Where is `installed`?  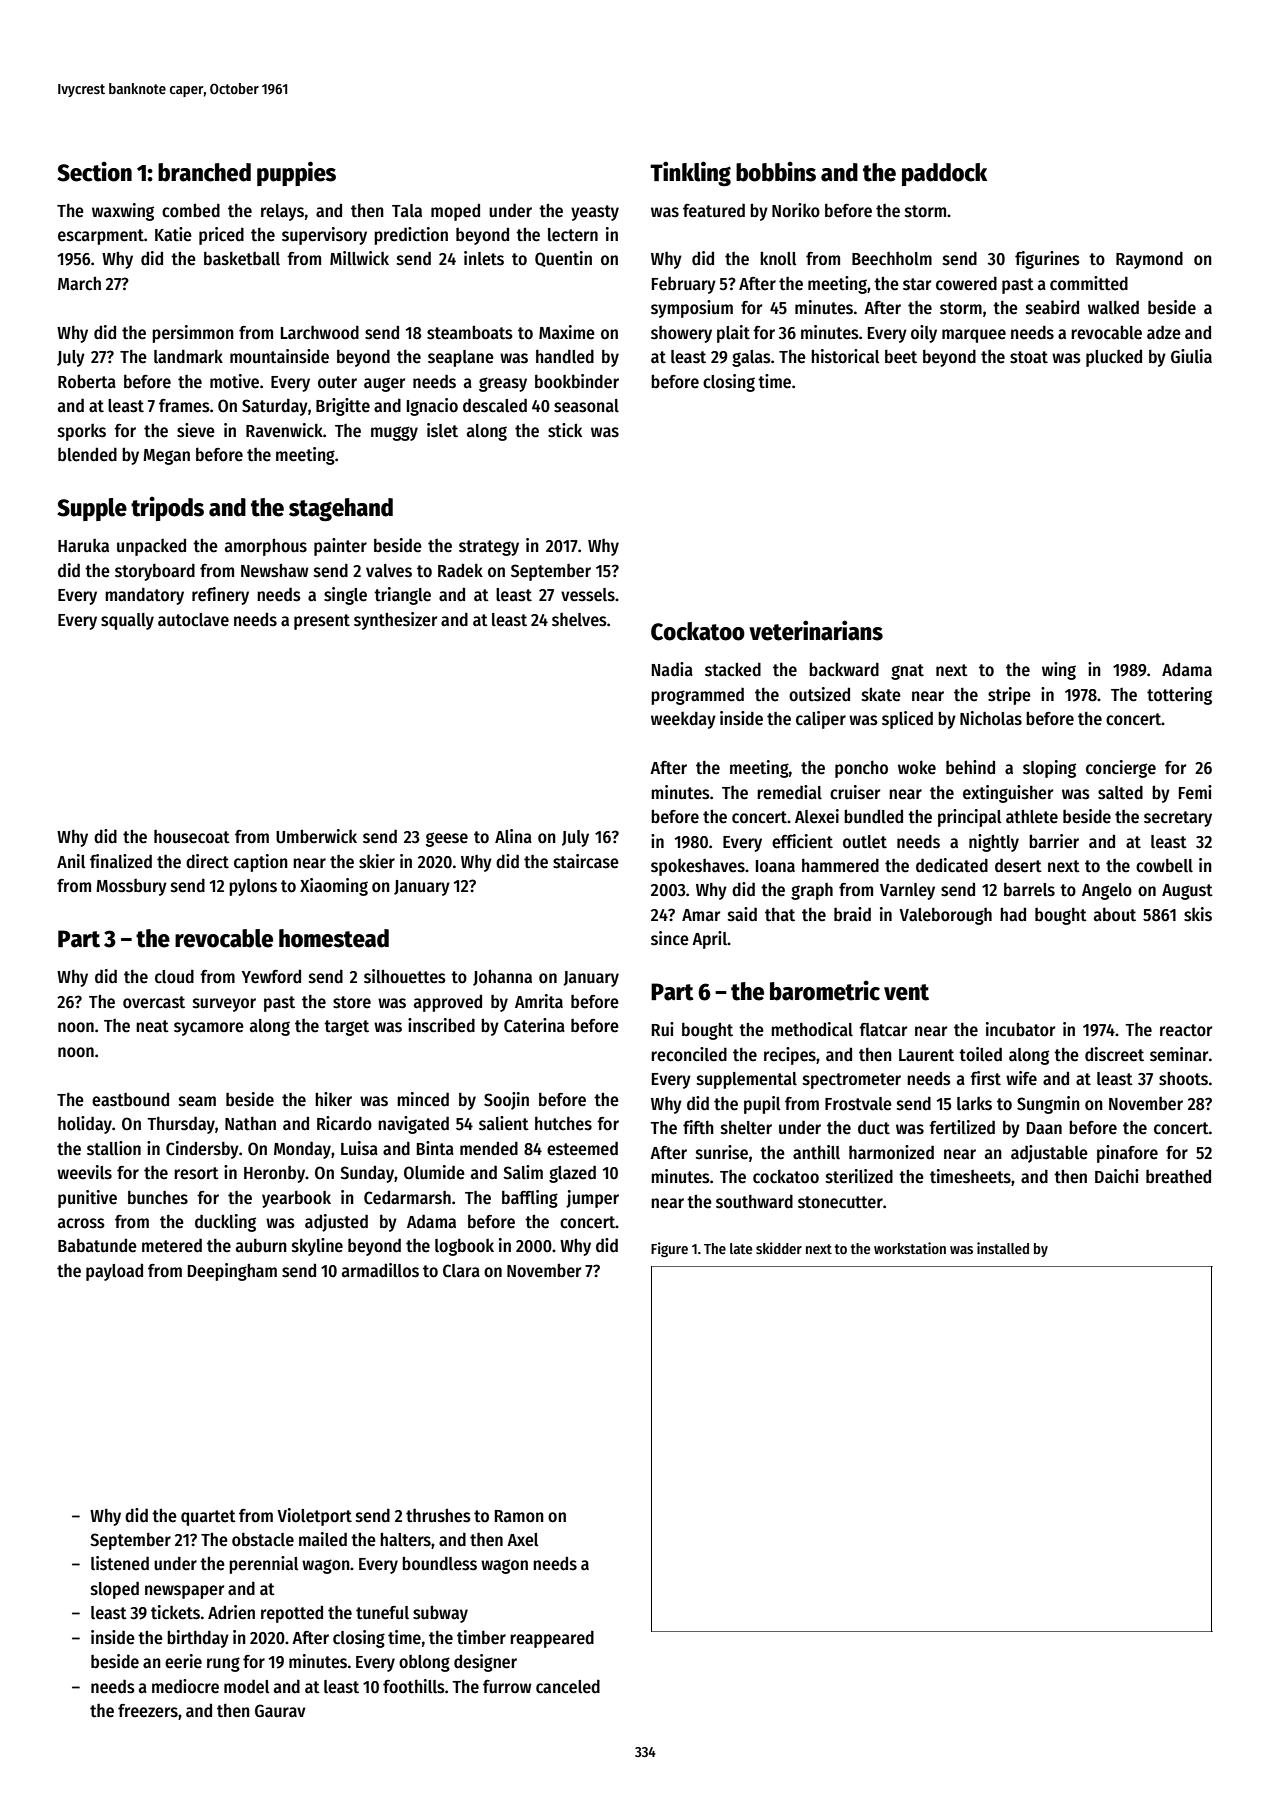
installed is located at coordinates (1003, 1248).
